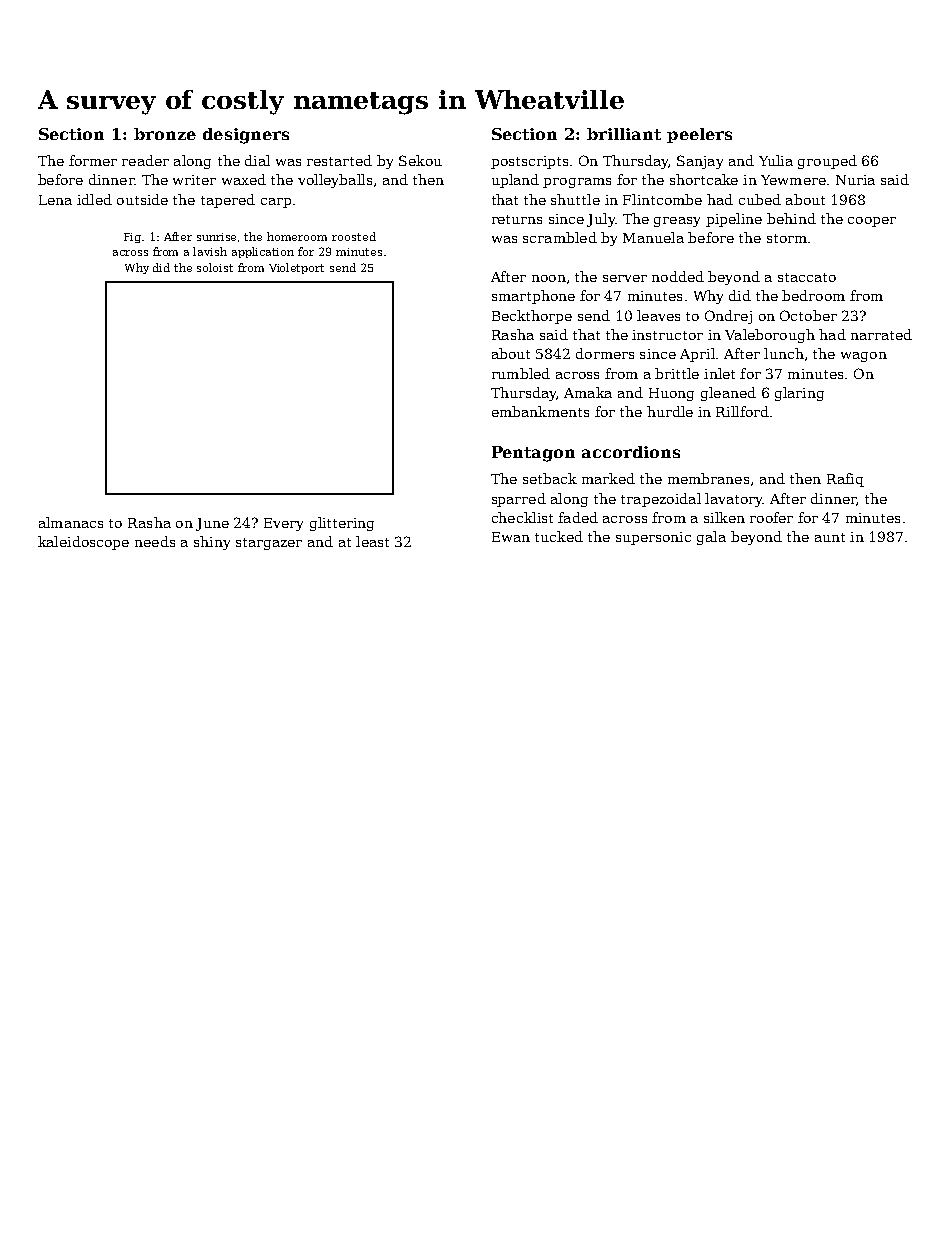 This screenshot has height=1233, width=952. I want to click on June, so click(212, 524).
